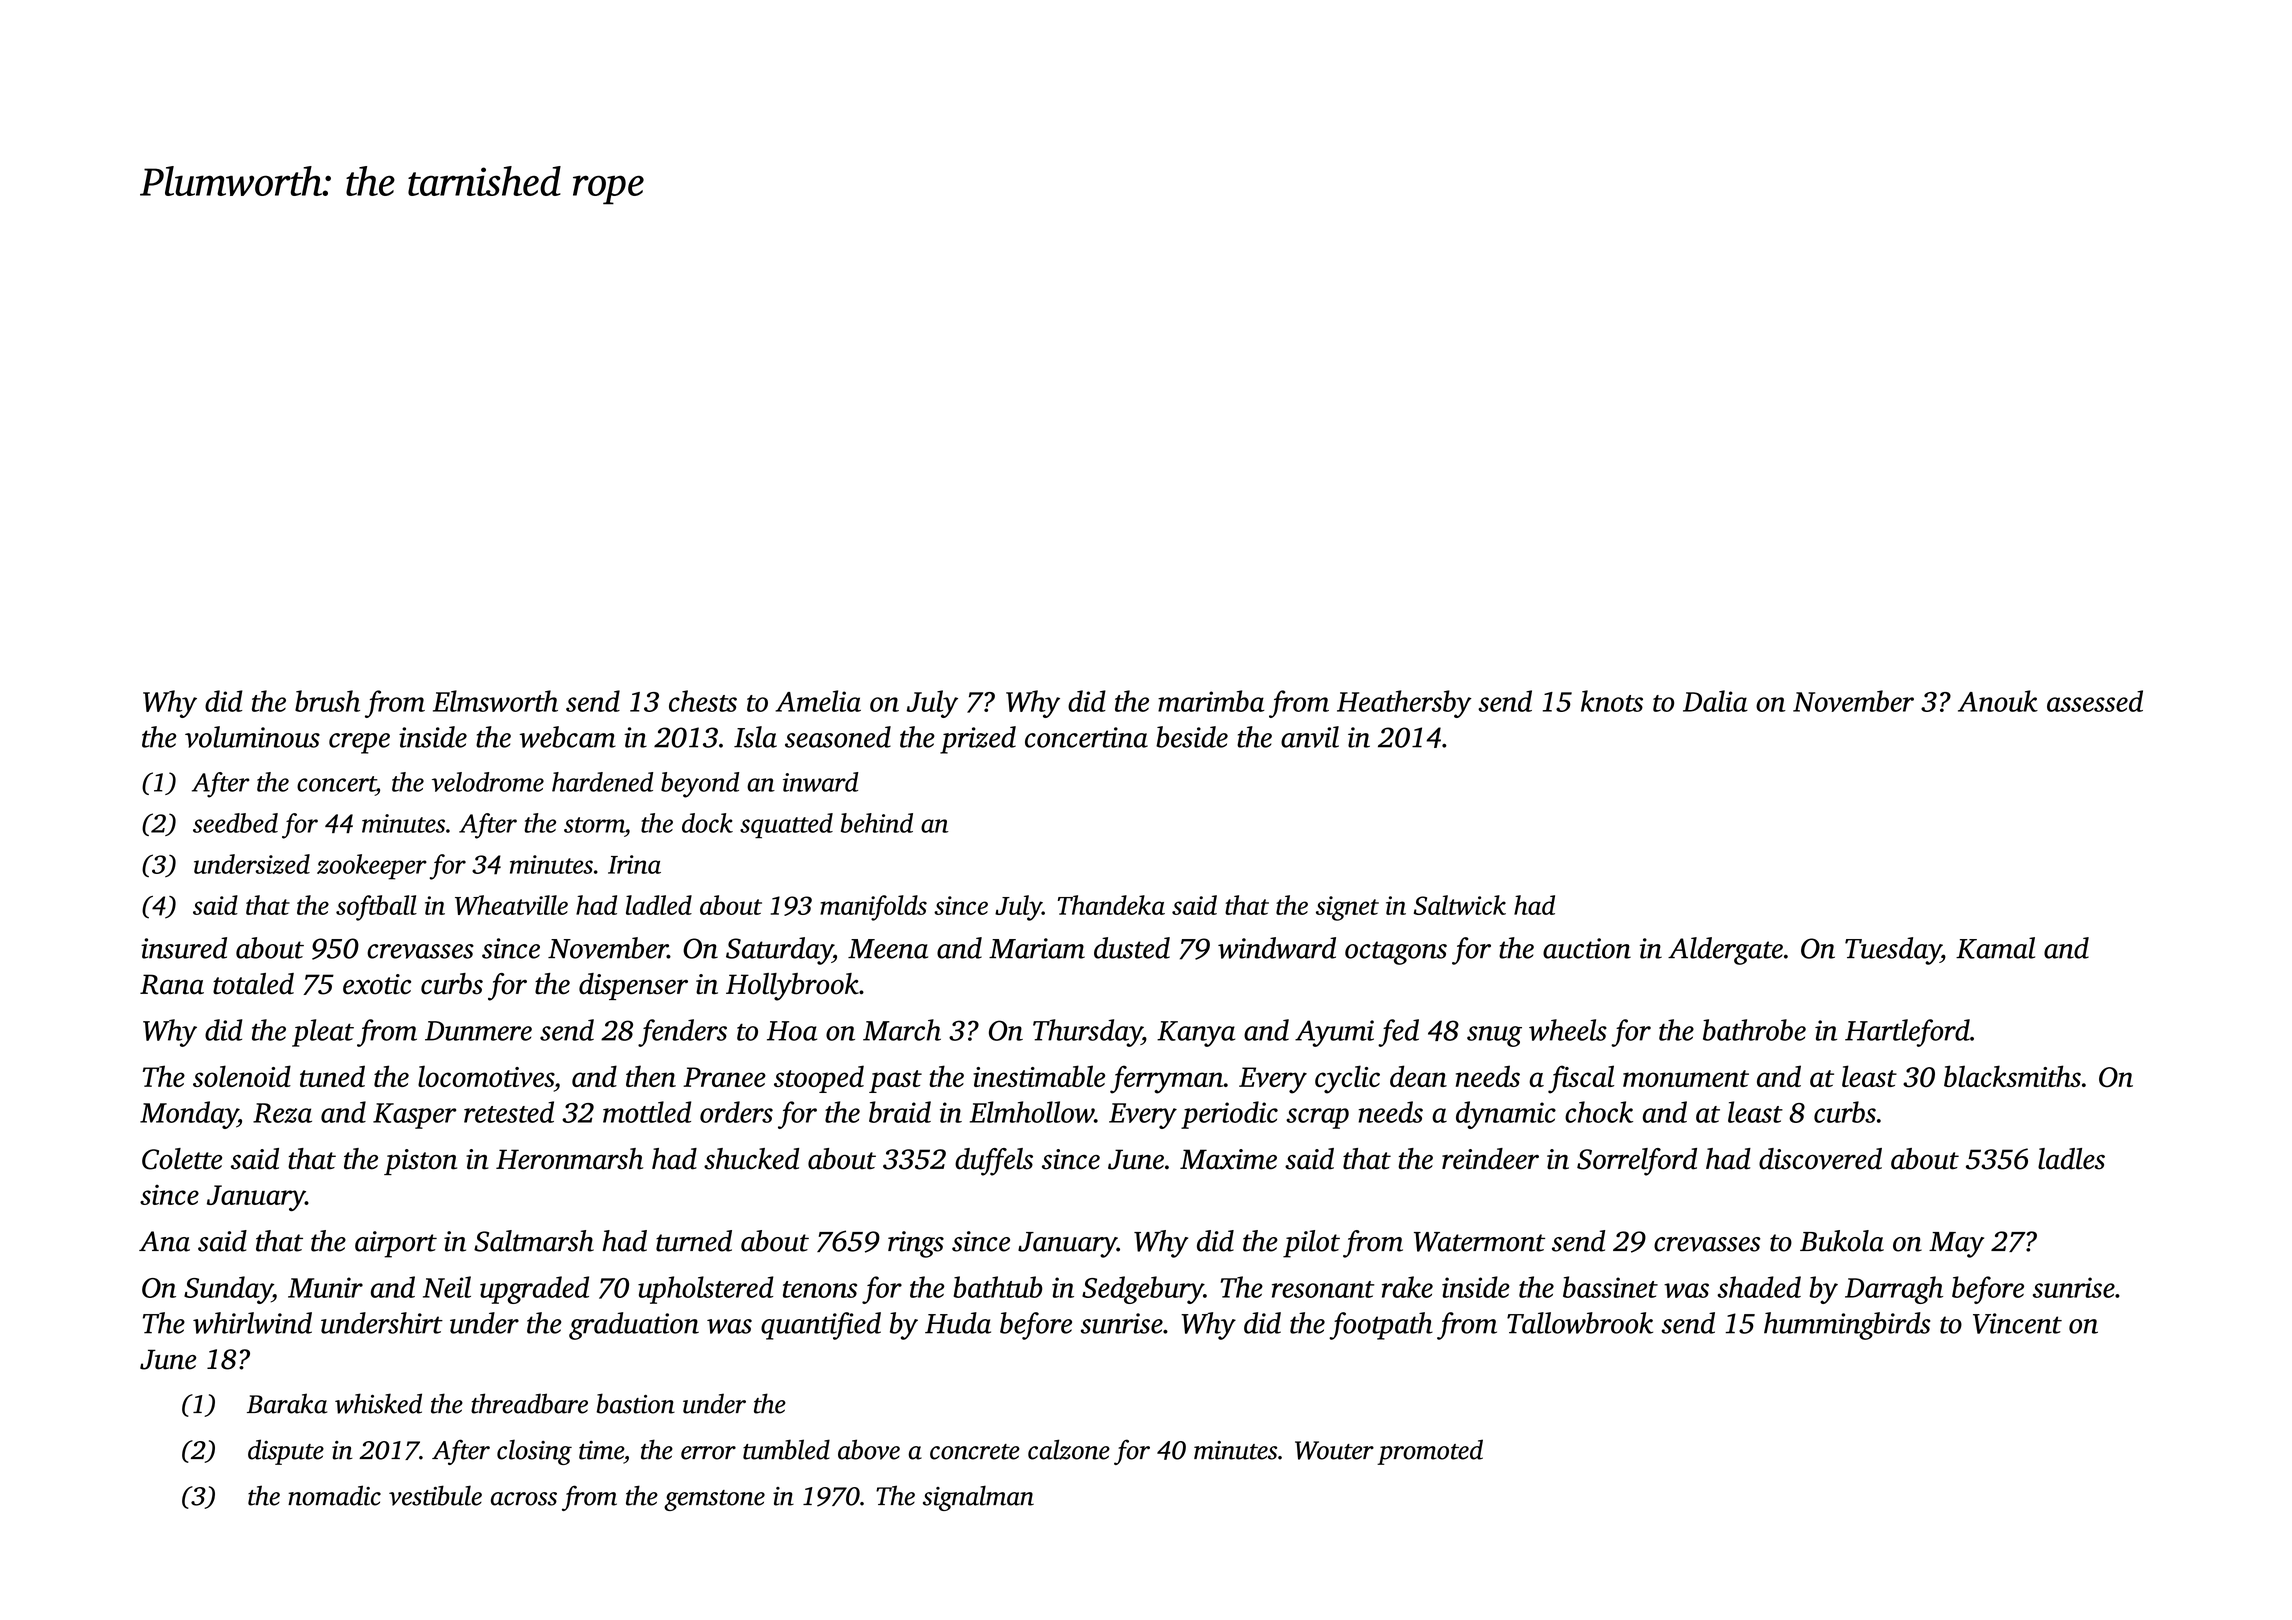 Image resolution: width=2292 pixels, height=1620 pixels. What do you see at coordinates (1347, 908) in the page?
I see `signet` at bounding box center [1347, 908].
